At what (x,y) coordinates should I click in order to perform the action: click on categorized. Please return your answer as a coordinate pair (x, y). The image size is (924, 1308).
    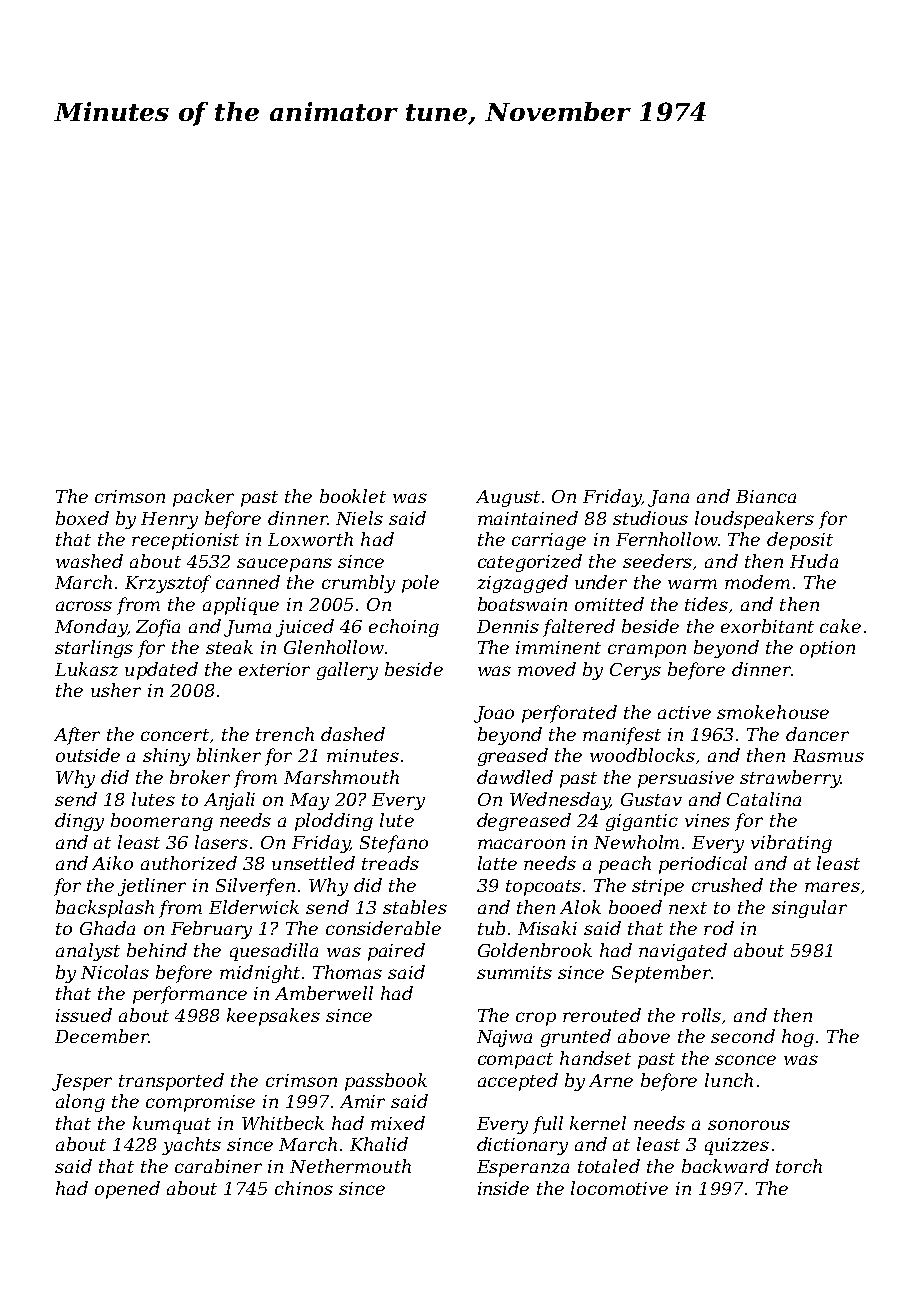
    Looking at the image, I should click on (530, 563).
